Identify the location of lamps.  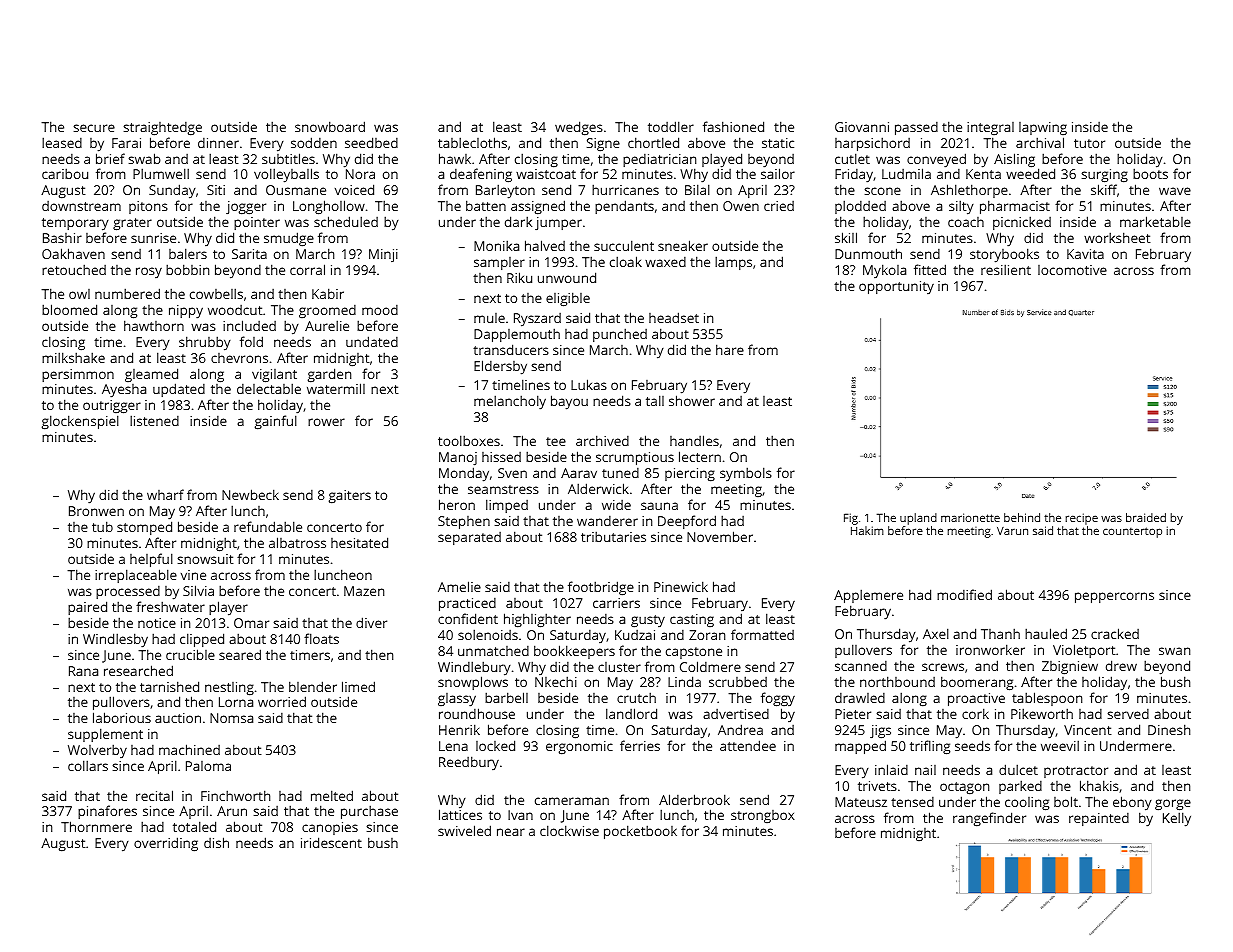
(733, 263).
